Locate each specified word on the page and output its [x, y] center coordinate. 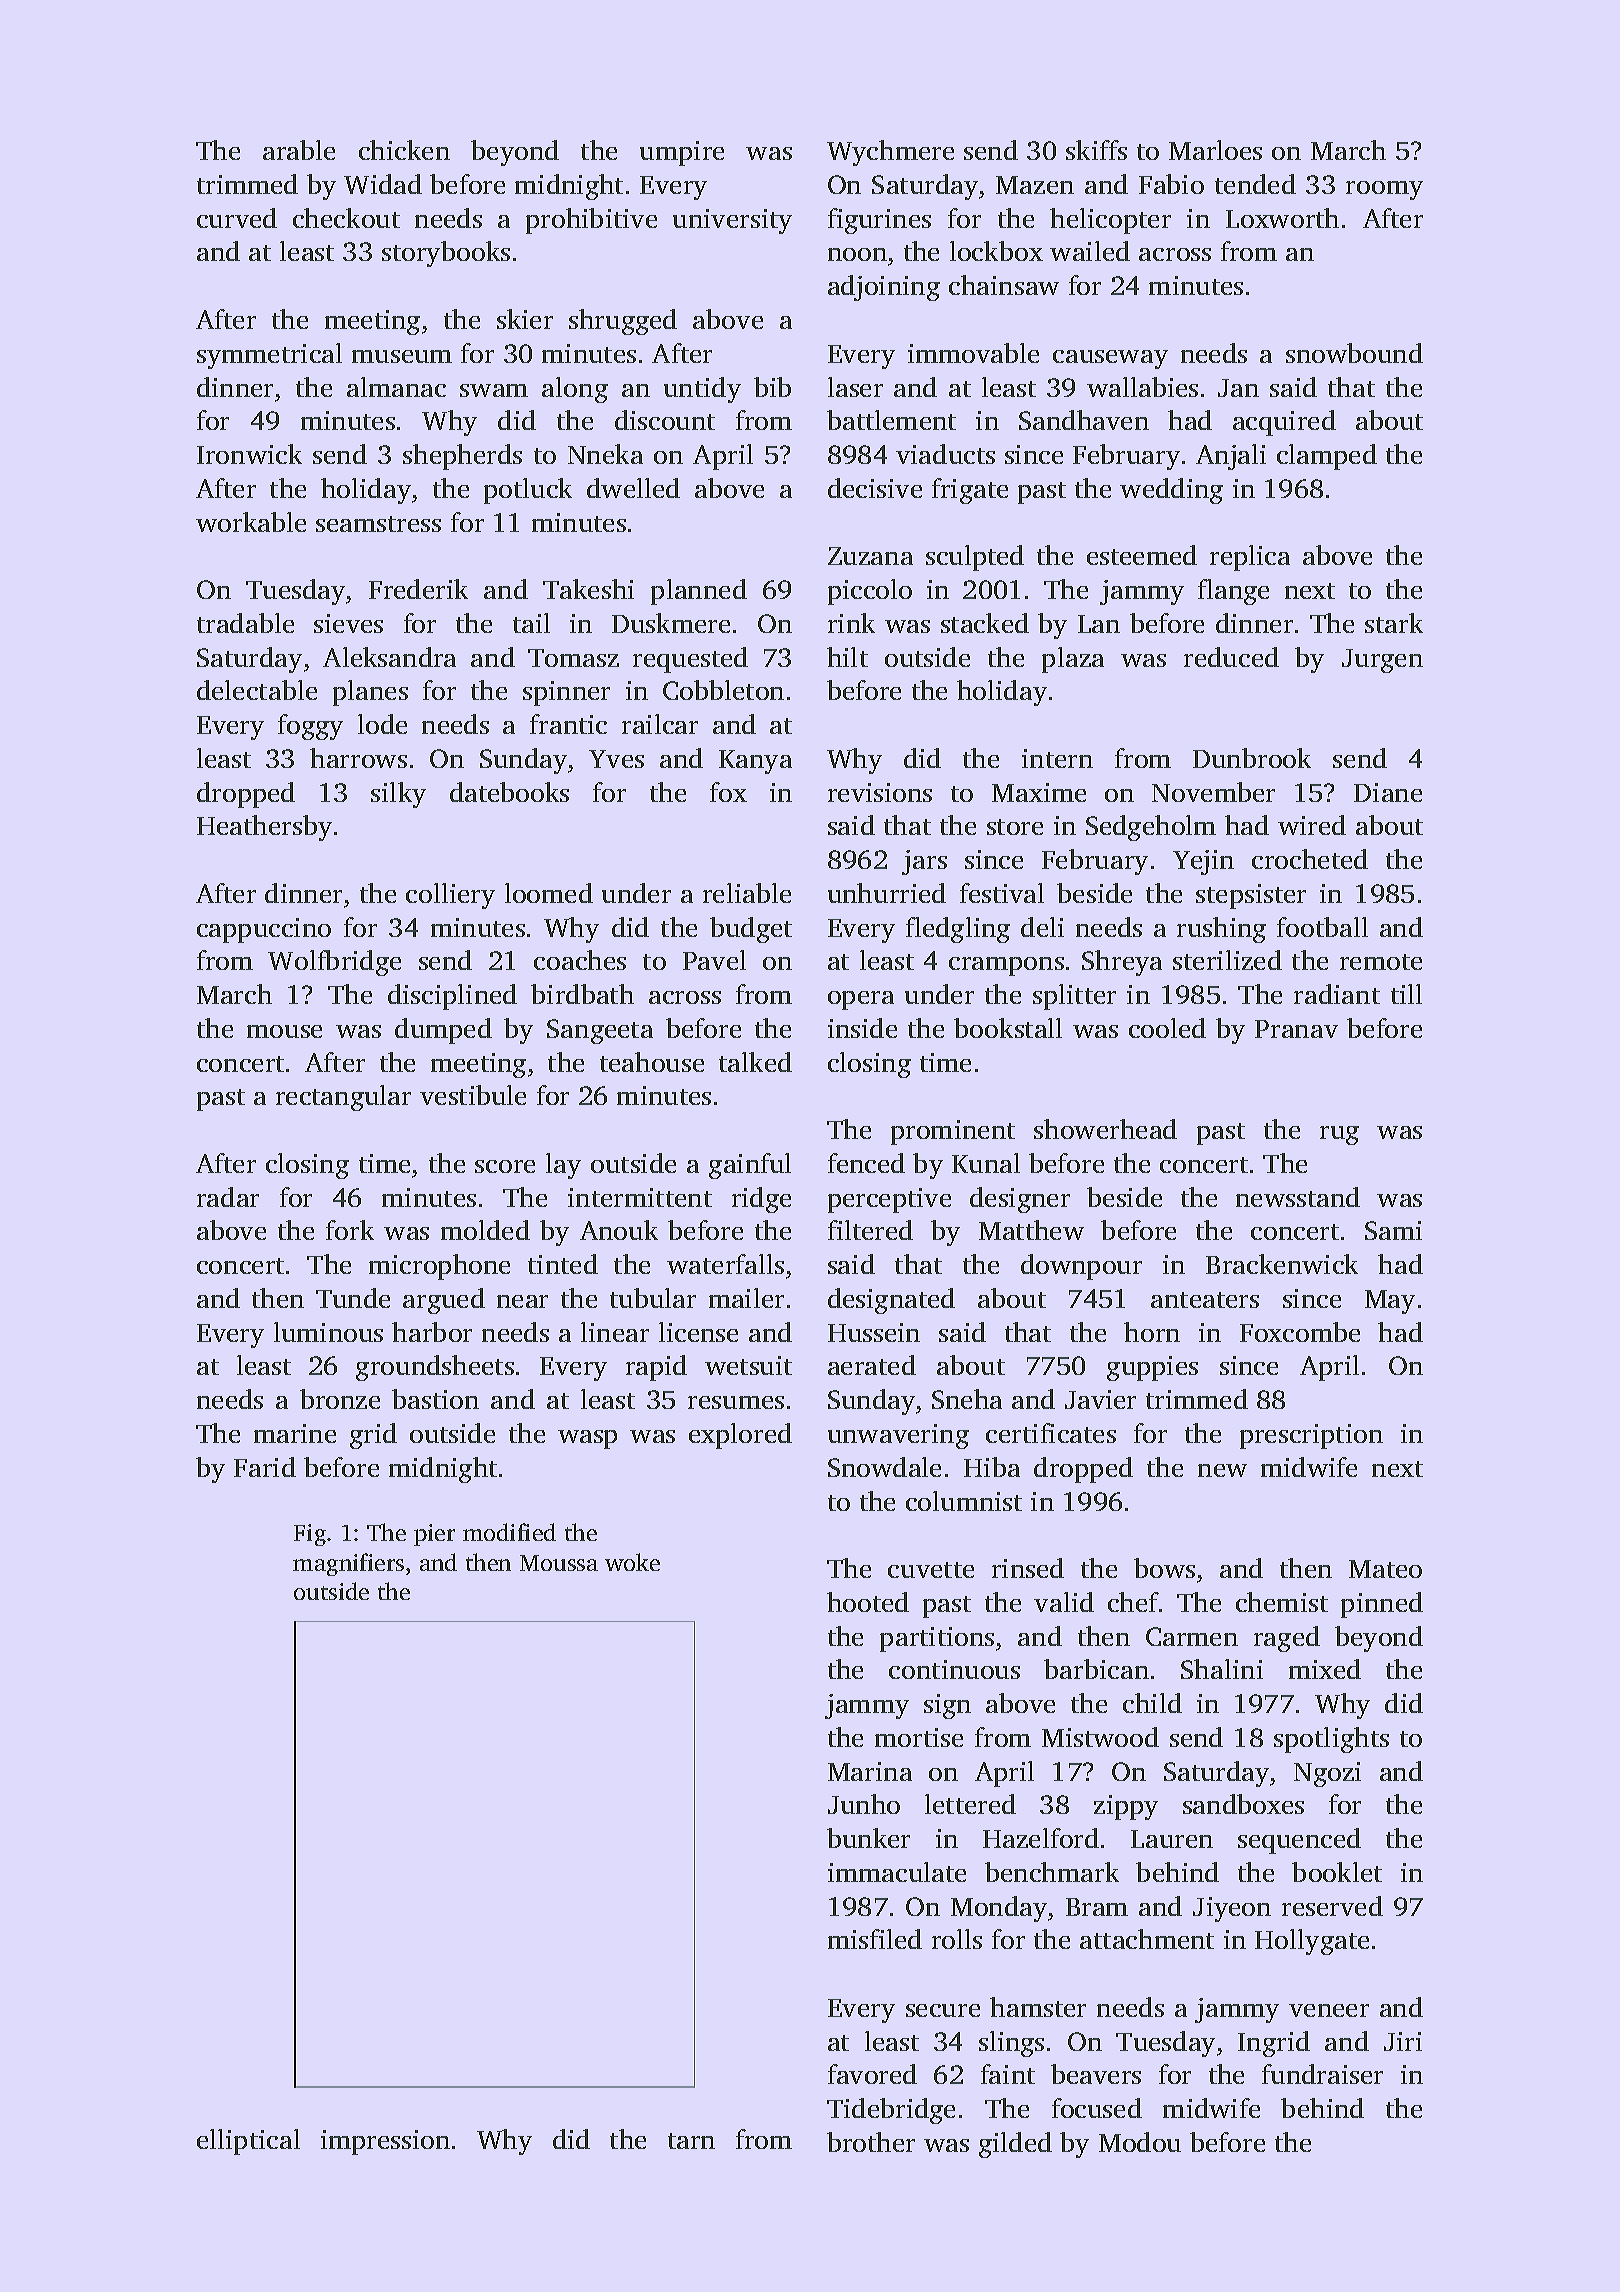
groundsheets [435, 1368]
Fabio [1171, 184]
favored [872, 2074]
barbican [1096, 1669]
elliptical [248, 2142]
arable [299, 150]
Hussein [874, 1332]
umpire [682, 153]
